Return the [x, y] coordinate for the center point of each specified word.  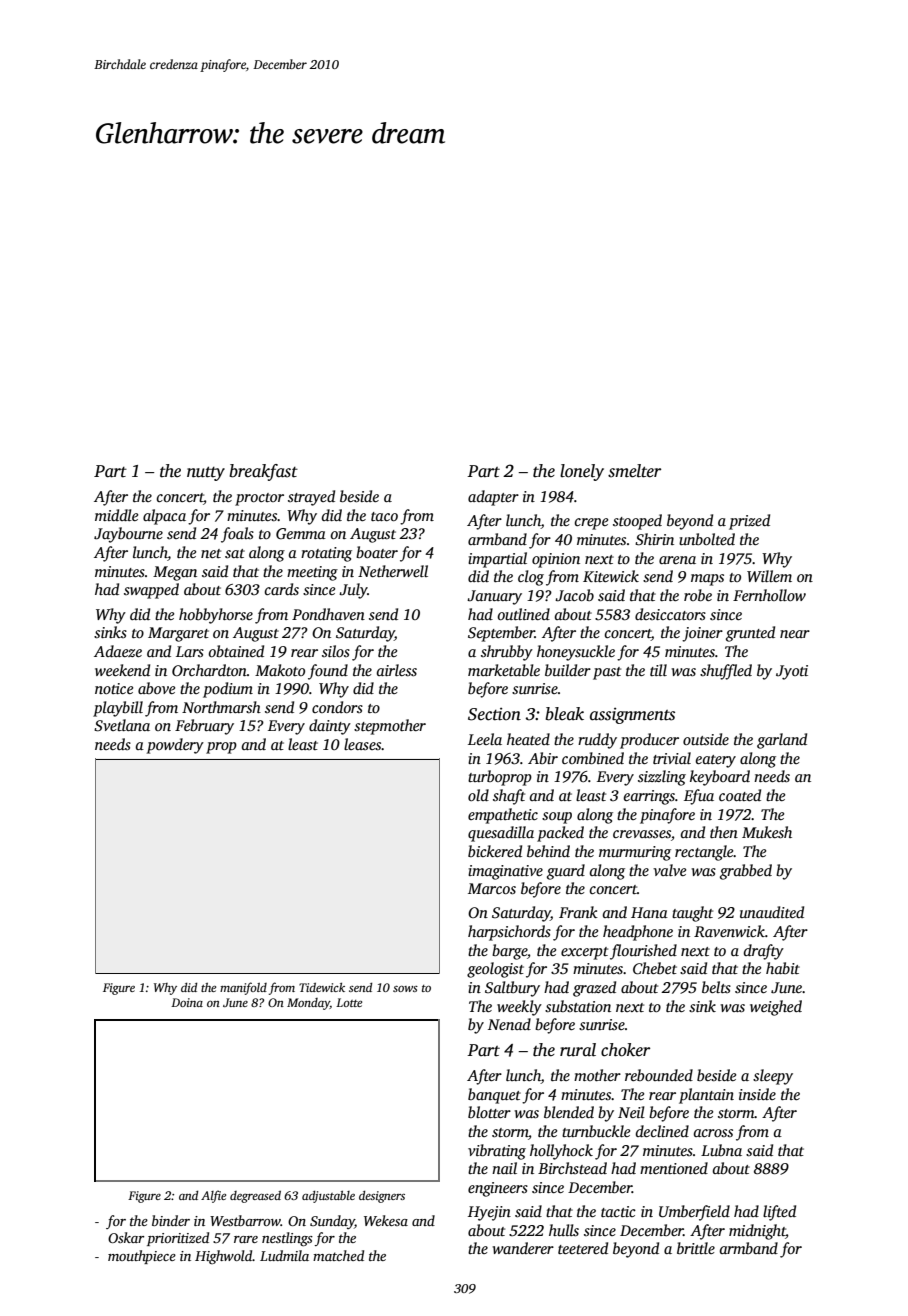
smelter [634, 471]
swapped [151, 591]
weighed [776, 1008]
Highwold [223, 1257]
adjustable [328, 1197]
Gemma [301, 534]
